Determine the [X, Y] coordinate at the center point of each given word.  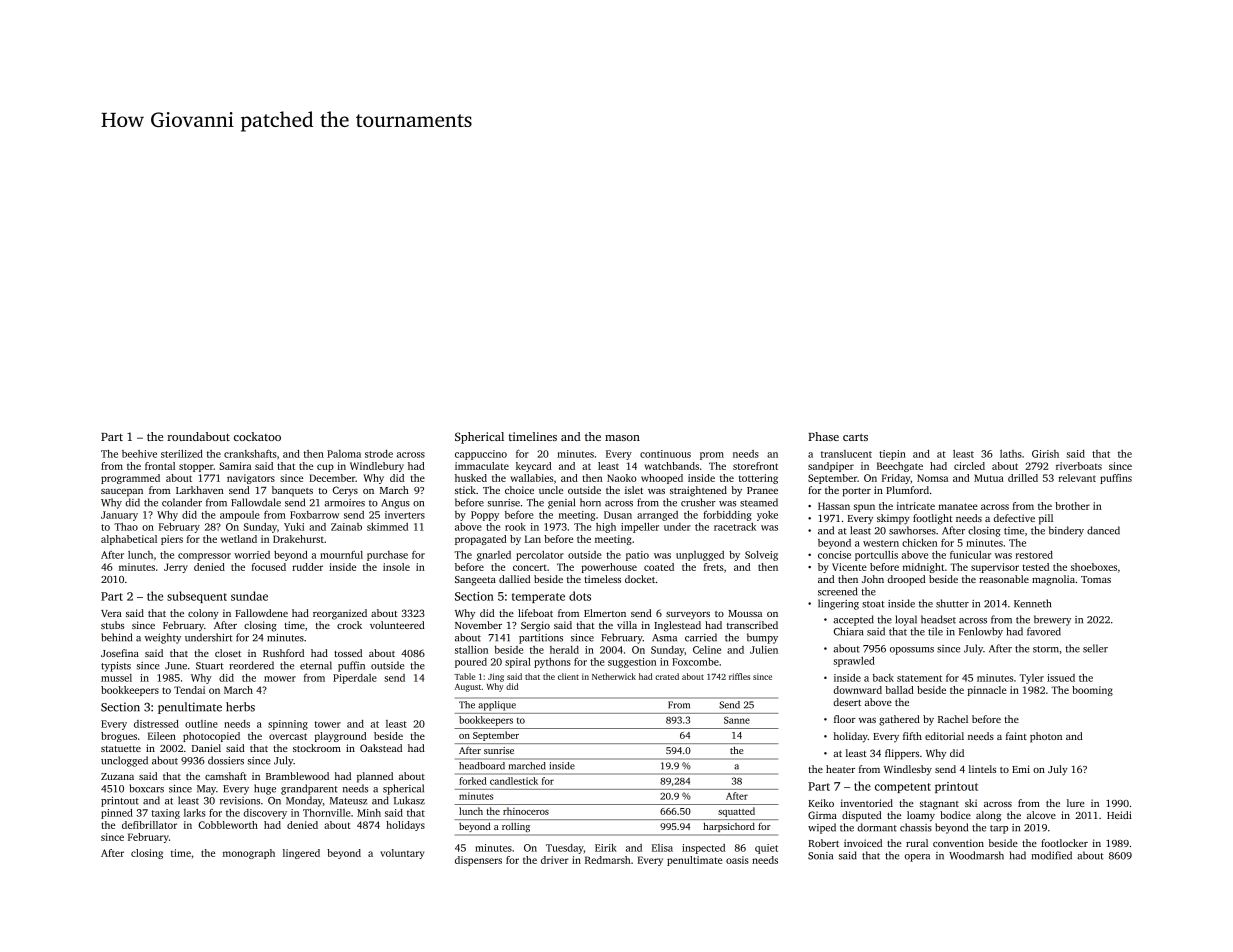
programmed [130, 479]
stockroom [317, 748]
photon [1046, 737]
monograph [249, 854]
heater [840, 769]
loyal [906, 620]
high [606, 528]
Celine [707, 650]
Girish [1045, 454]
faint [1016, 736]
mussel [116, 678]
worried [252, 555]
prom [712, 456]
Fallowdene [261, 613]
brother [1072, 506]
